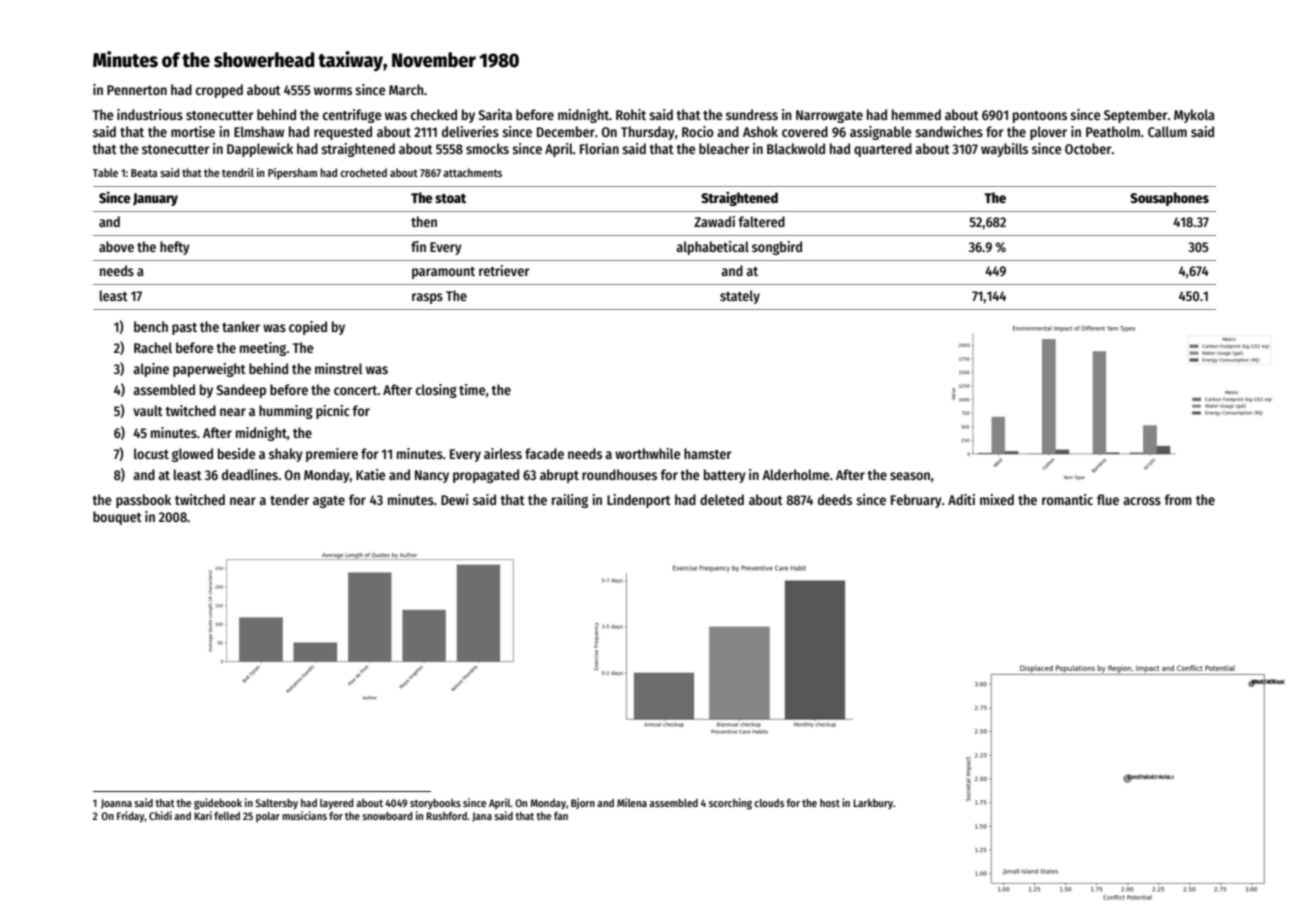  I want to click on Rohit, so click(631, 114).
